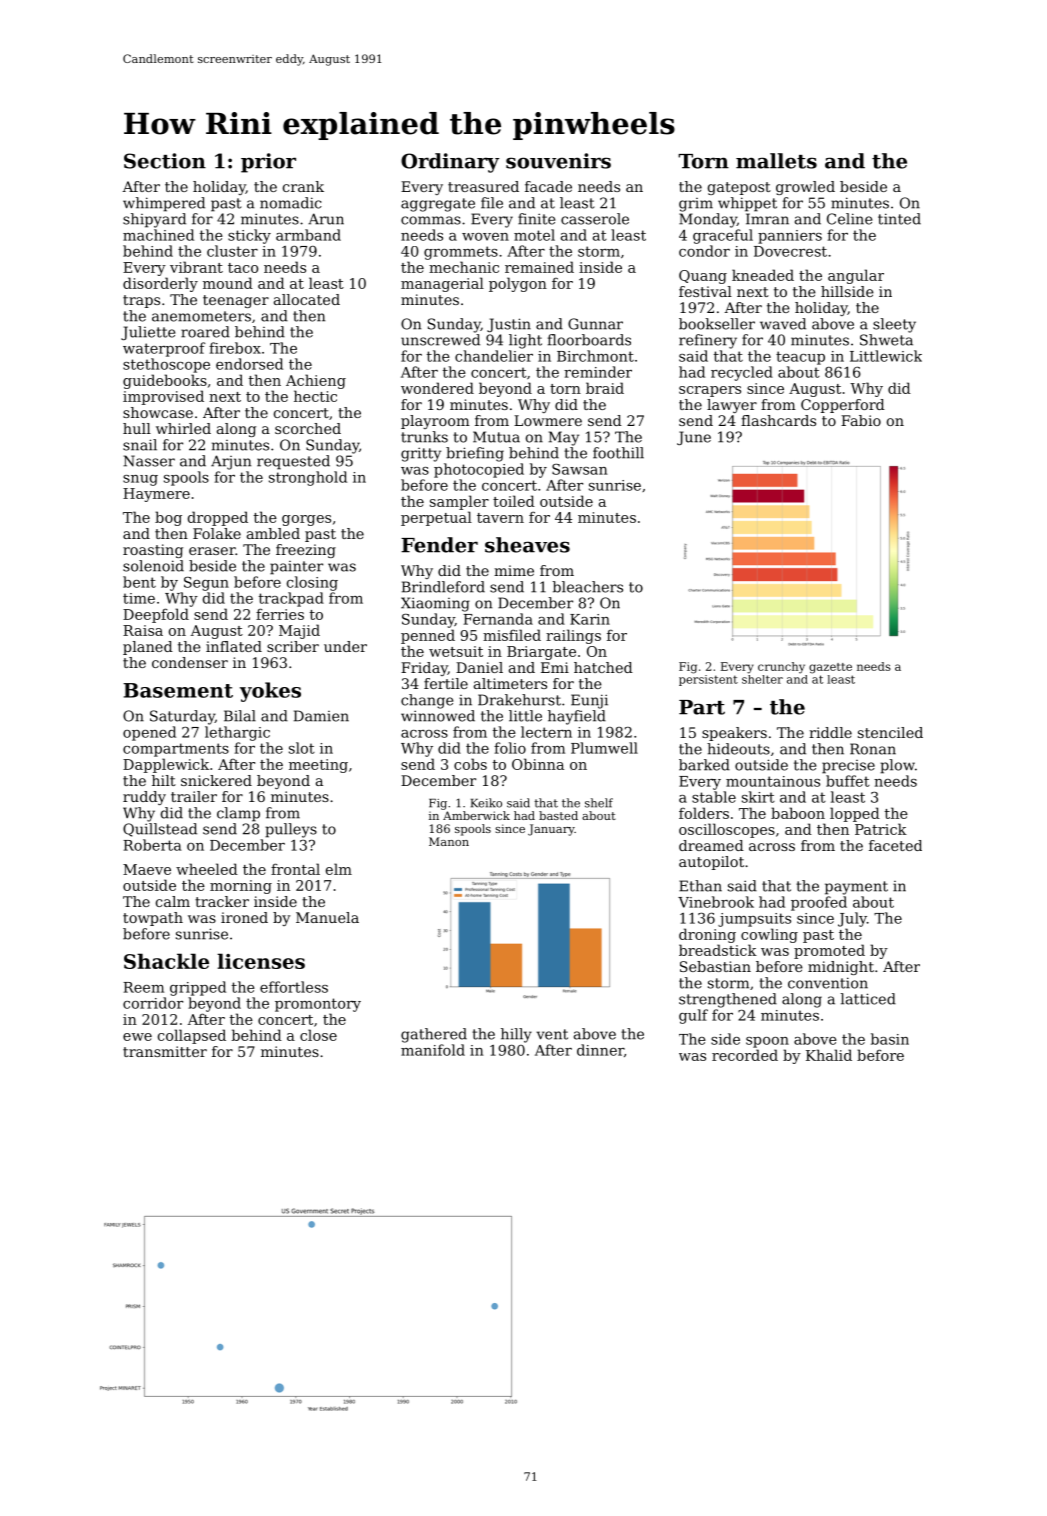 The height and width of the screenshot is (1516, 1047). Describe the element at coordinates (830, 668) in the screenshot. I see `gazette` at that location.
